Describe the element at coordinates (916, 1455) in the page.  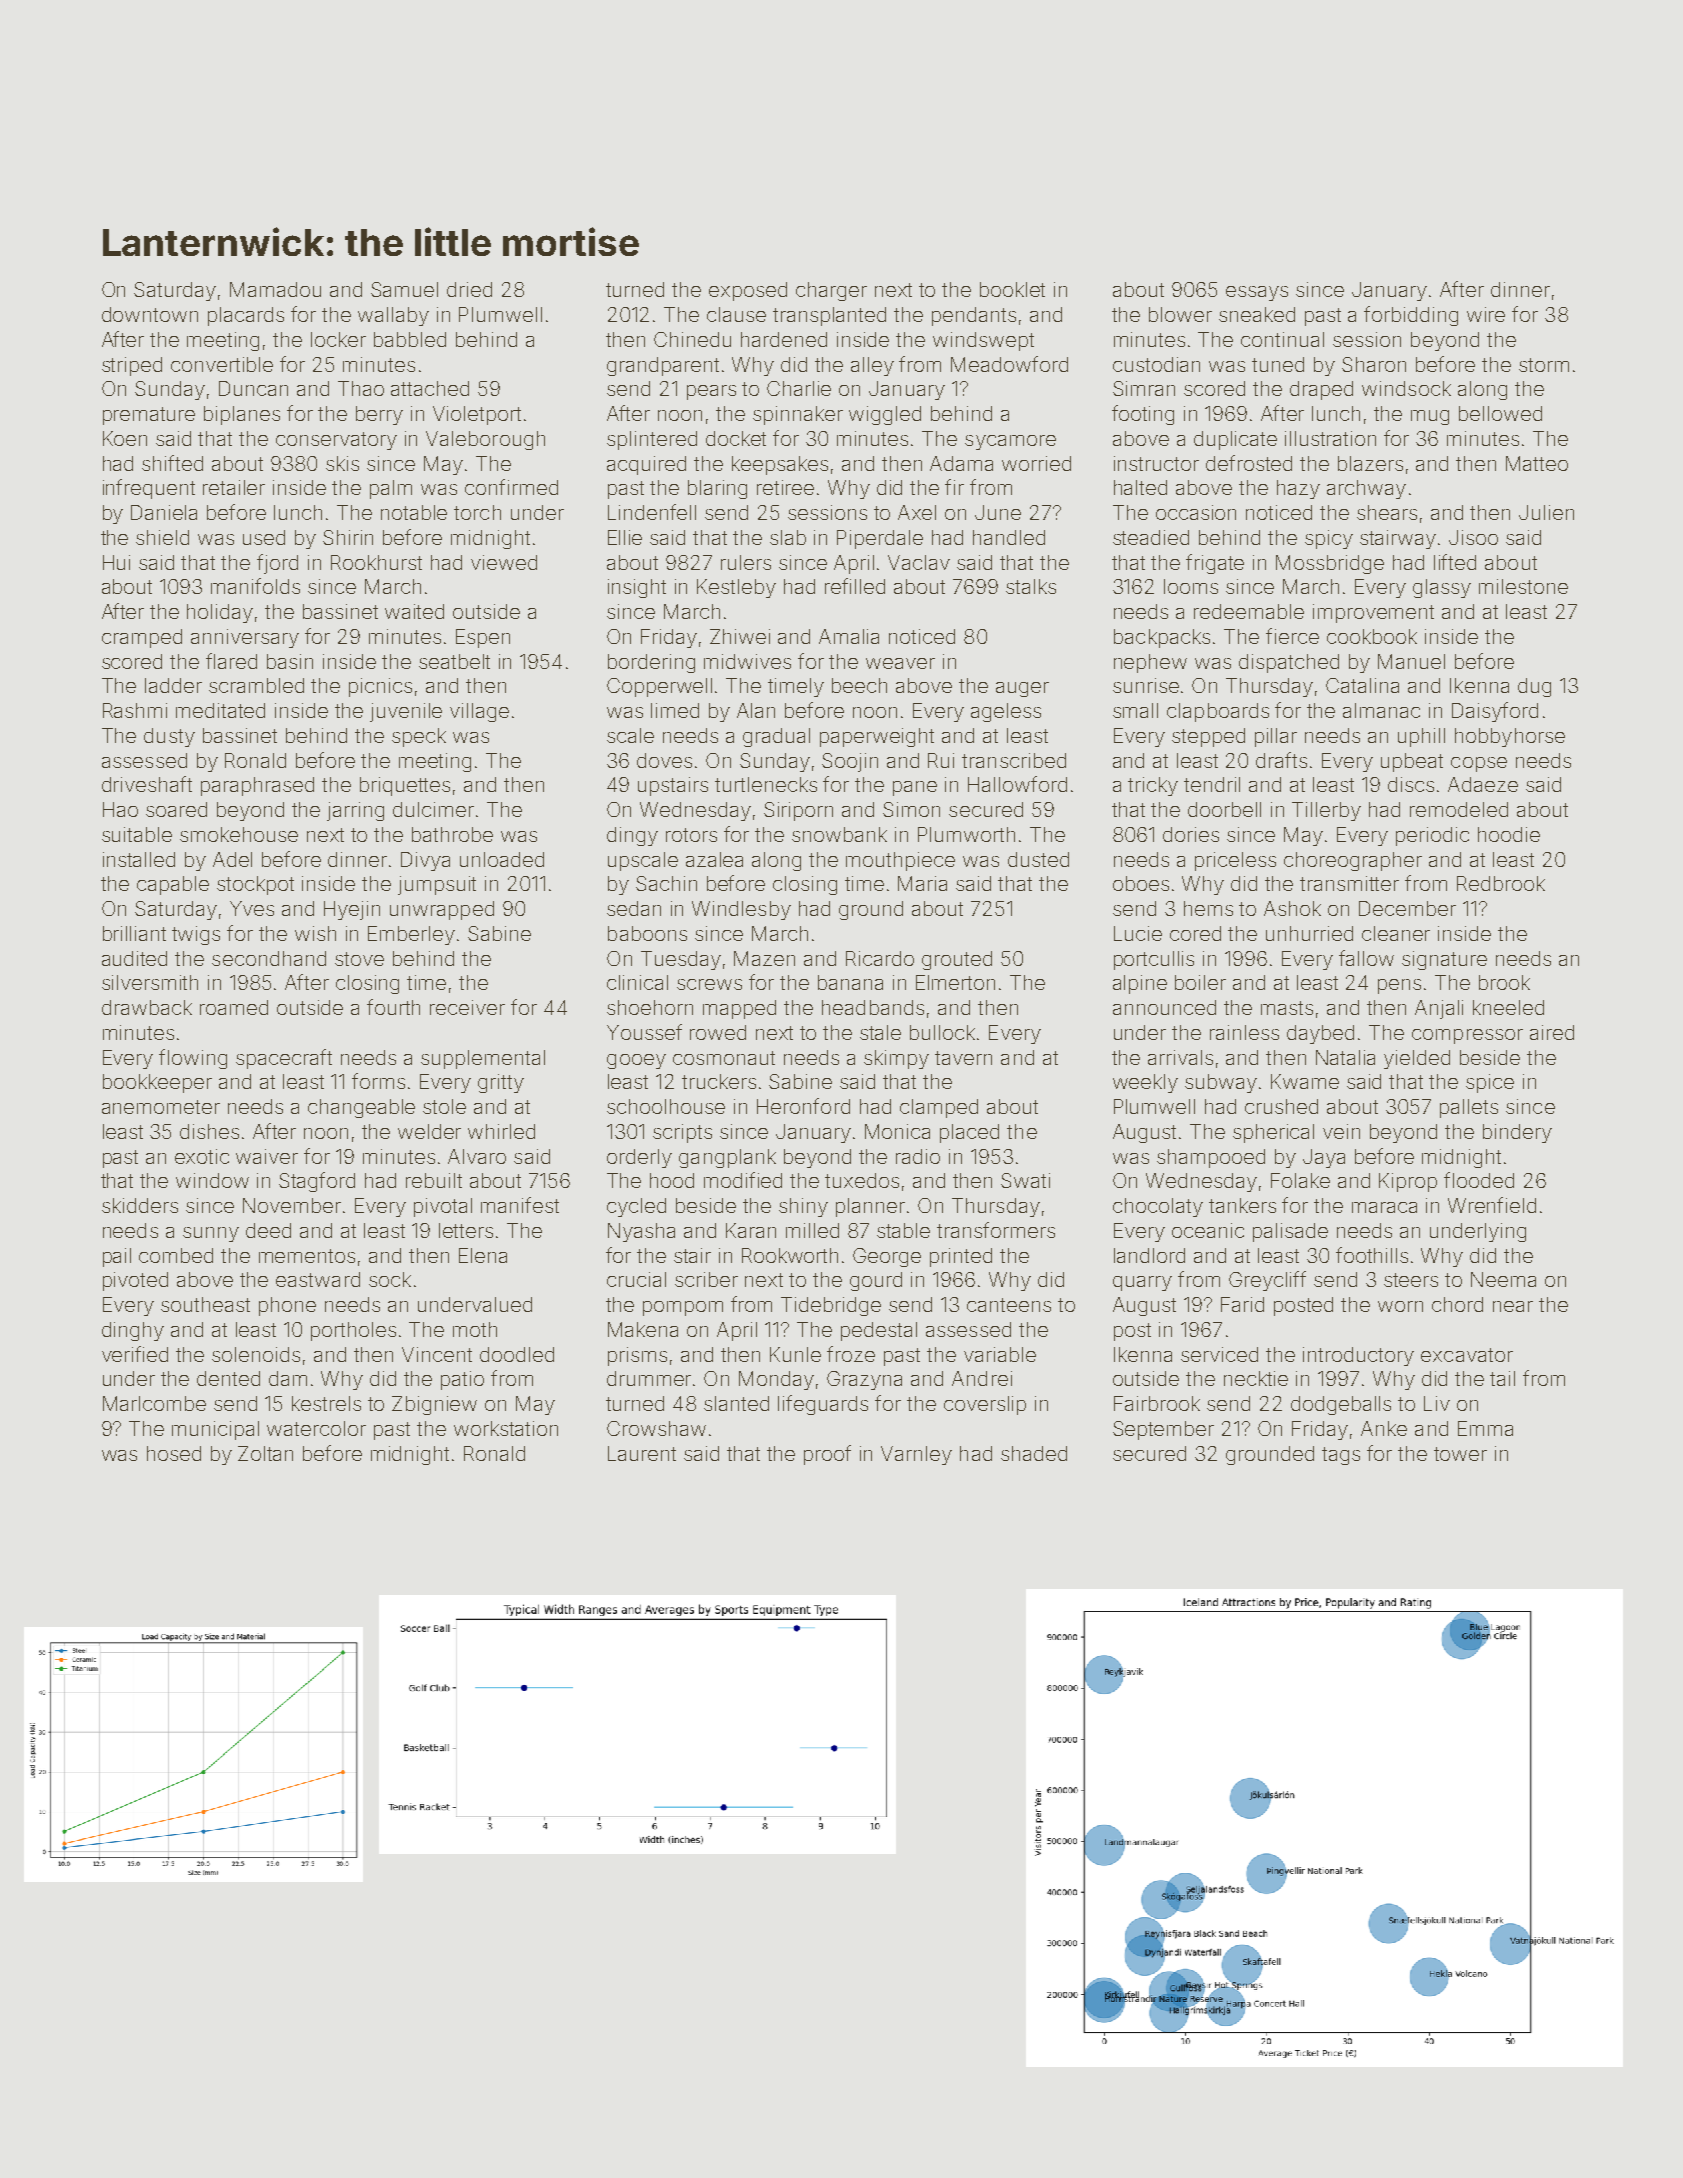
I see `Varnley` at that location.
